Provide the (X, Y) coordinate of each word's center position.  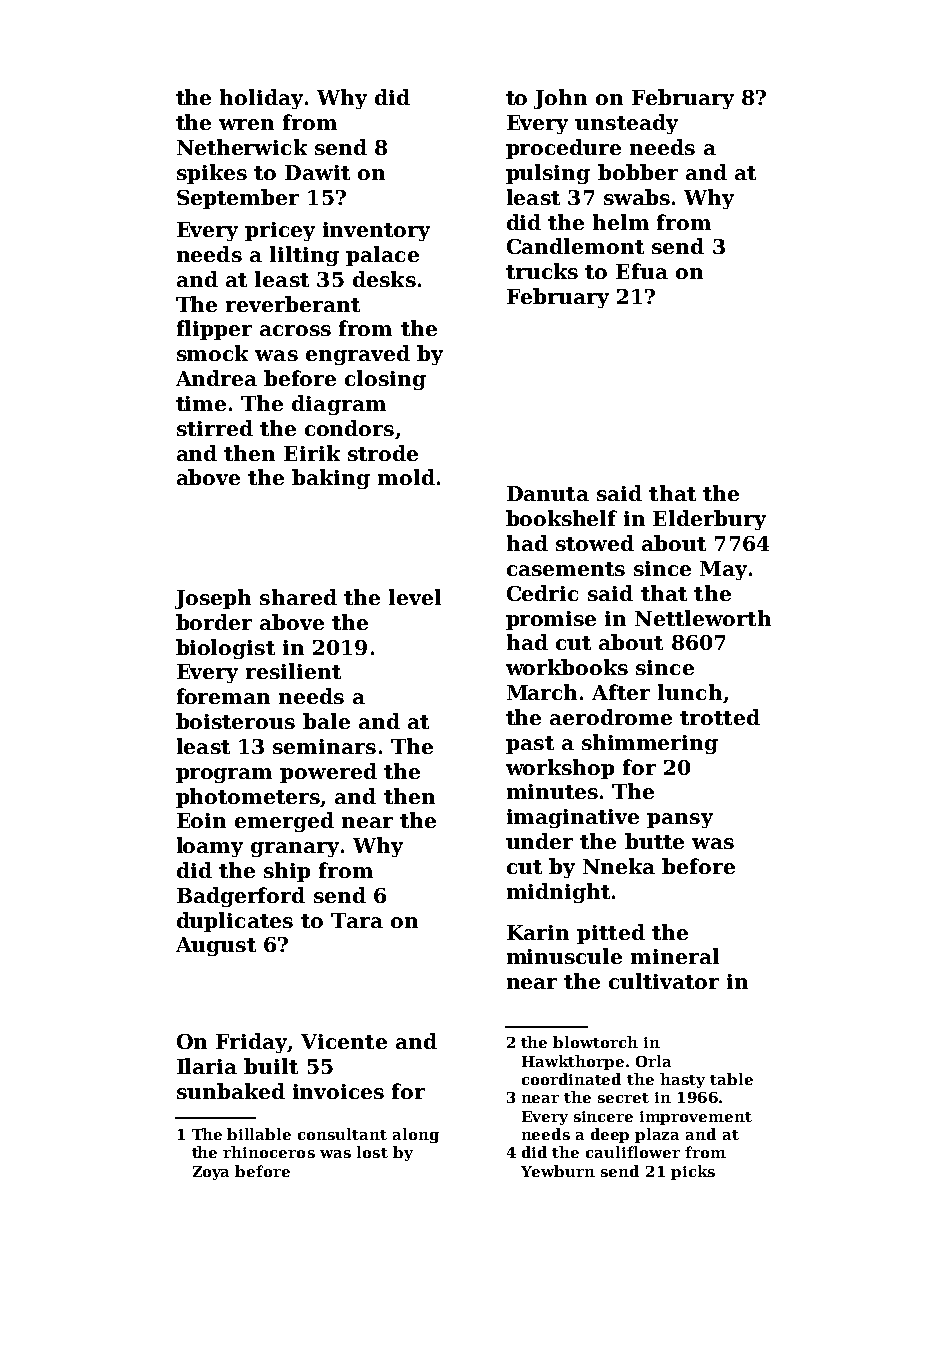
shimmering (650, 744)
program (224, 775)
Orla (653, 1061)
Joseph (213, 599)
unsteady (626, 124)
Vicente (344, 1041)
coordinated (571, 1079)
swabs (637, 197)
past (530, 745)
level (415, 597)
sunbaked (231, 1091)
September (238, 199)
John (560, 99)
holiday (261, 99)
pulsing (548, 174)
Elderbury (709, 520)
